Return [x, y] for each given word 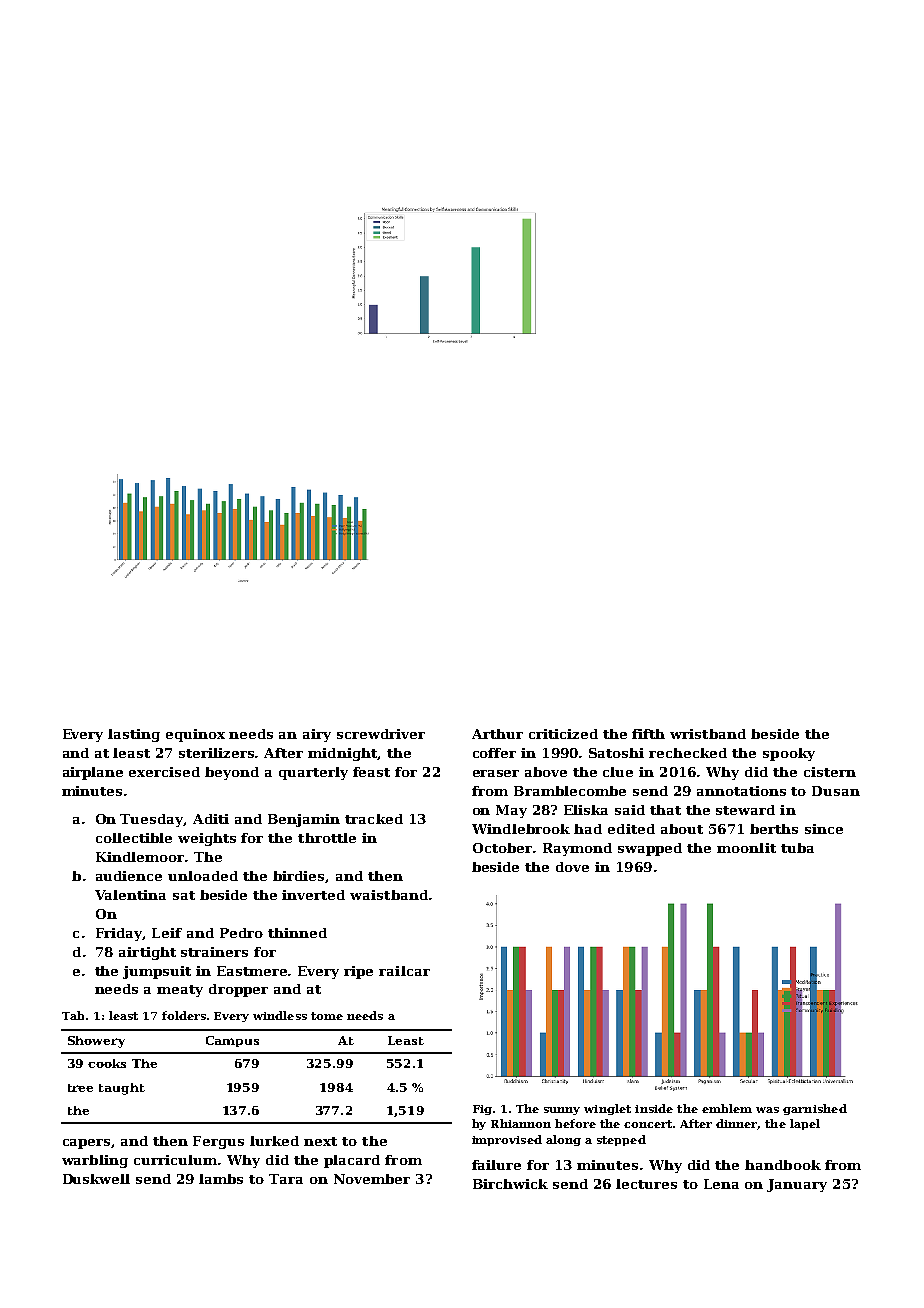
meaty [180, 991]
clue [618, 772]
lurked [274, 1141]
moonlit [746, 848]
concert [648, 1124]
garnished [815, 1109]
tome [327, 1016]
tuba [797, 848]
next [320, 1141]
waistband [389, 895]
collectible [134, 838]
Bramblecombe [570, 791]
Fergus [218, 1142]
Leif [167, 933]
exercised [164, 772]
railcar [404, 971]
